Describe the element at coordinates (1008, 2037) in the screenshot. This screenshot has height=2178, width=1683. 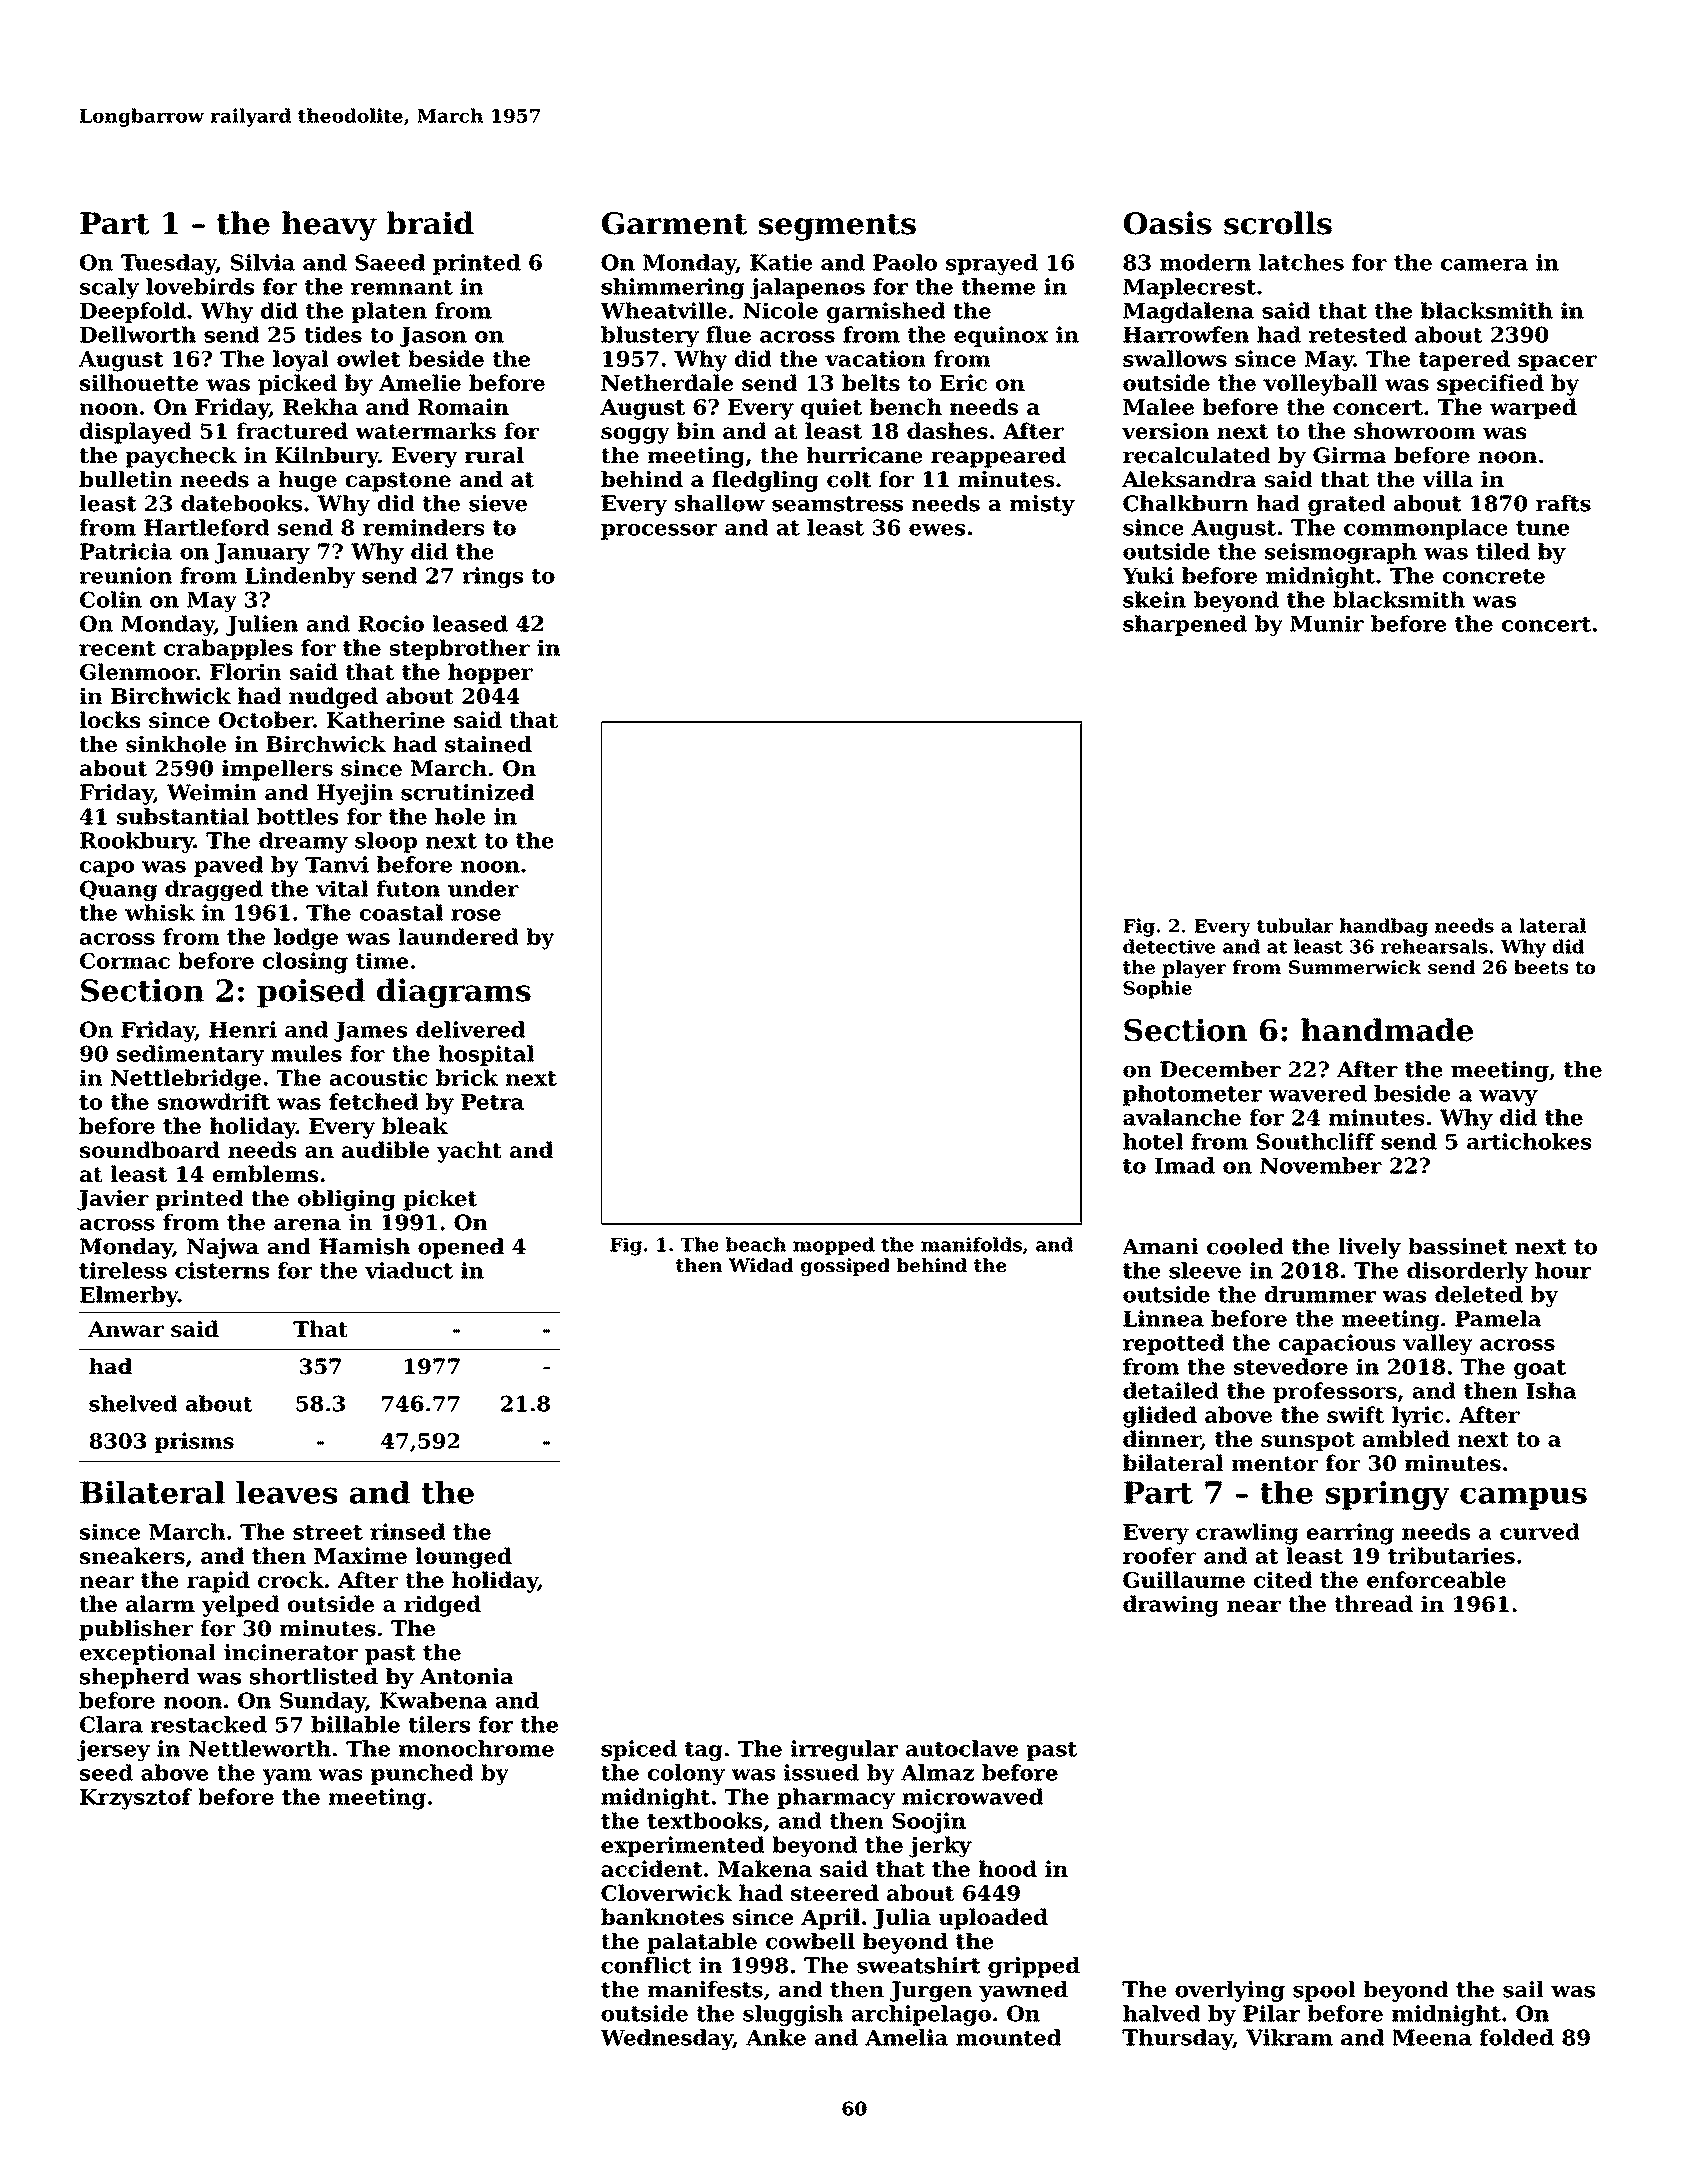
I see `mounted` at that location.
